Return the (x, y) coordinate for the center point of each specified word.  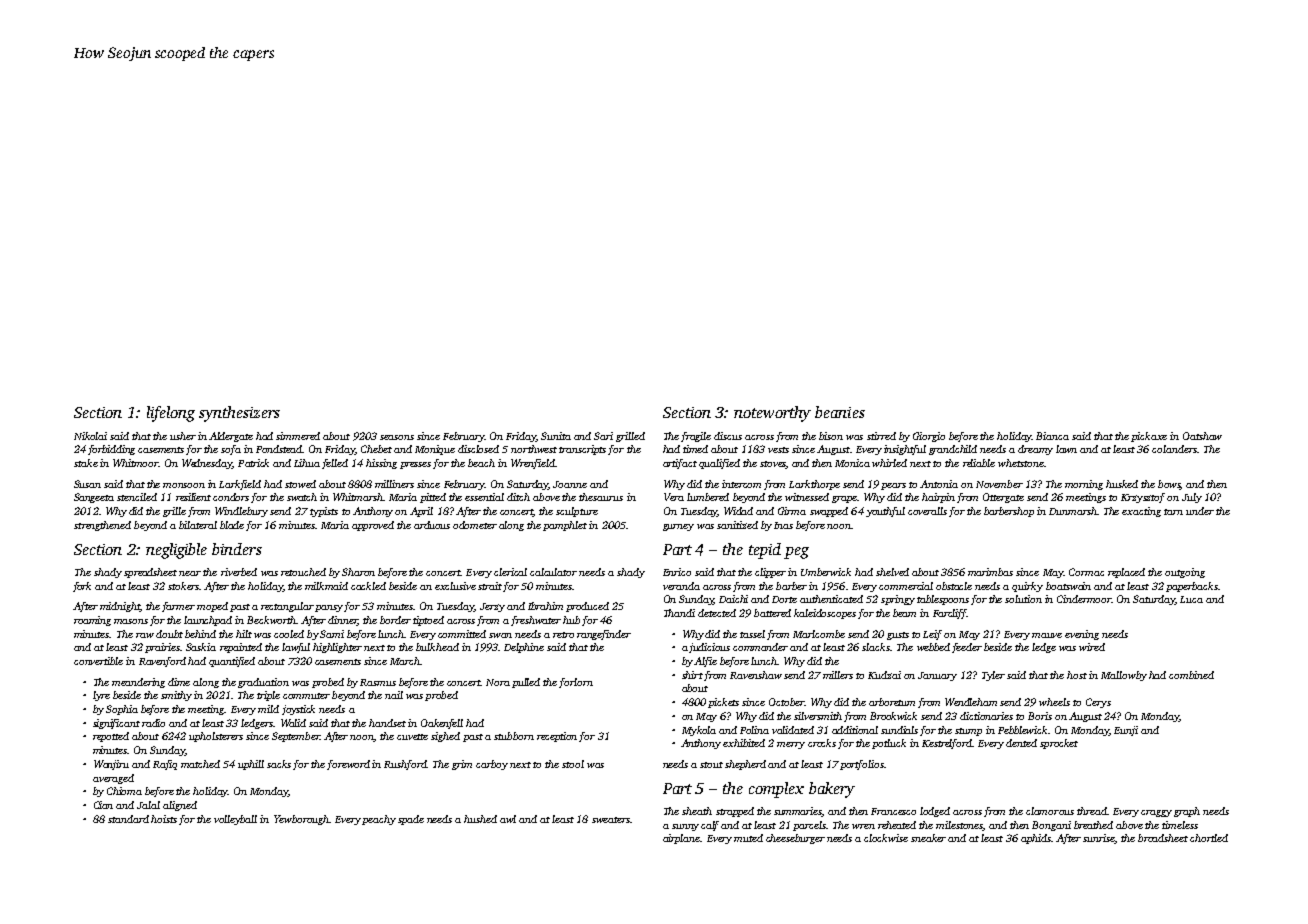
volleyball (235, 820)
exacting (1141, 512)
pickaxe (1149, 437)
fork (82, 587)
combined (1191, 675)
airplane (681, 839)
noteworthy (772, 414)
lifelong (171, 414)
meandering (138, 683)
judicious (709, 648)
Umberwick (826, 572)
